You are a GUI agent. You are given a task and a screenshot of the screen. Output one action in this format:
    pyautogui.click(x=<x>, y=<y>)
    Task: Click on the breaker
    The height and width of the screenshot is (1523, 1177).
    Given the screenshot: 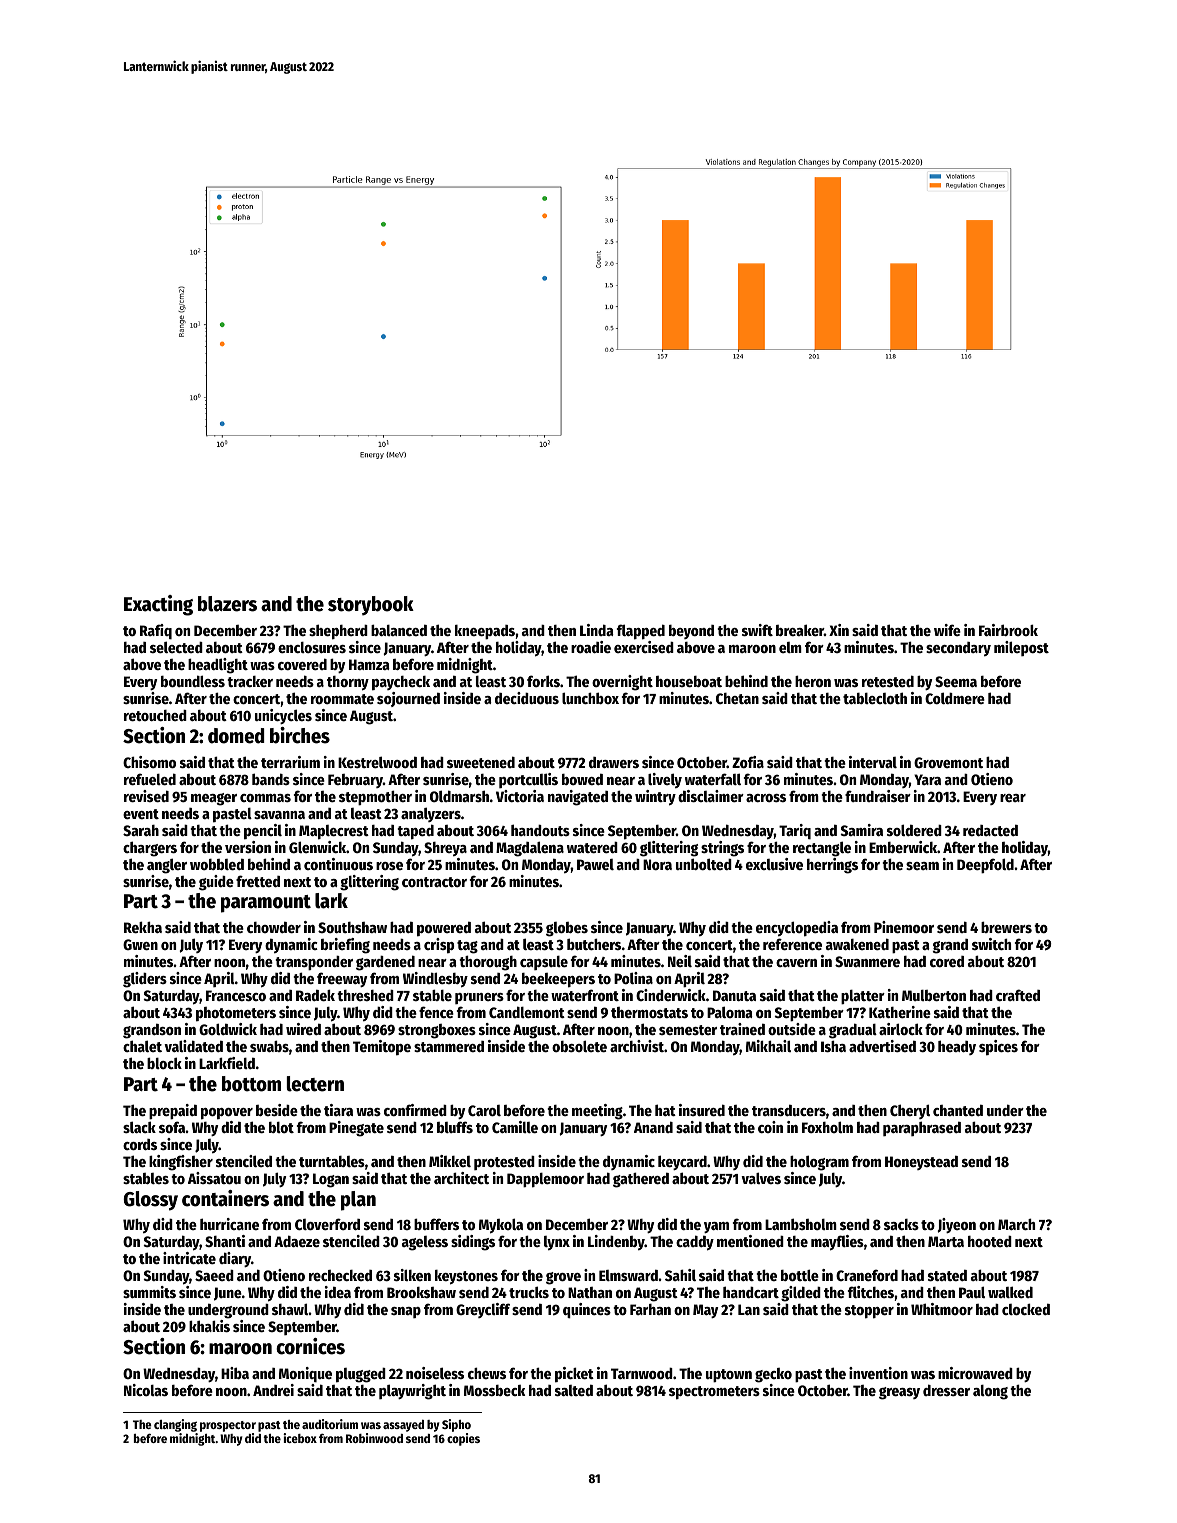 What is the action you would take?
    pyautogui.click(x=800, y=630)
